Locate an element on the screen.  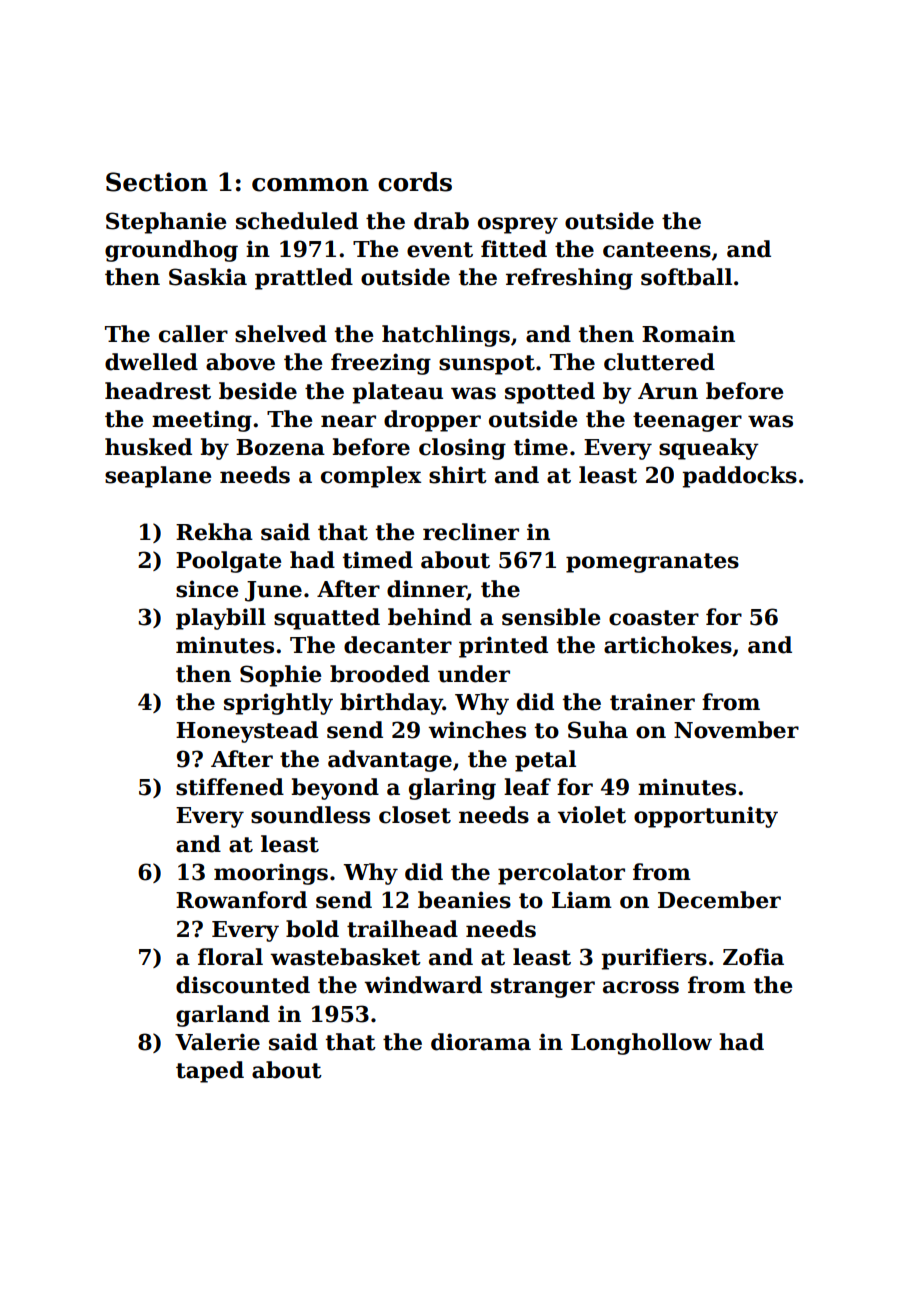
event is located at coordinates (440, 250).
